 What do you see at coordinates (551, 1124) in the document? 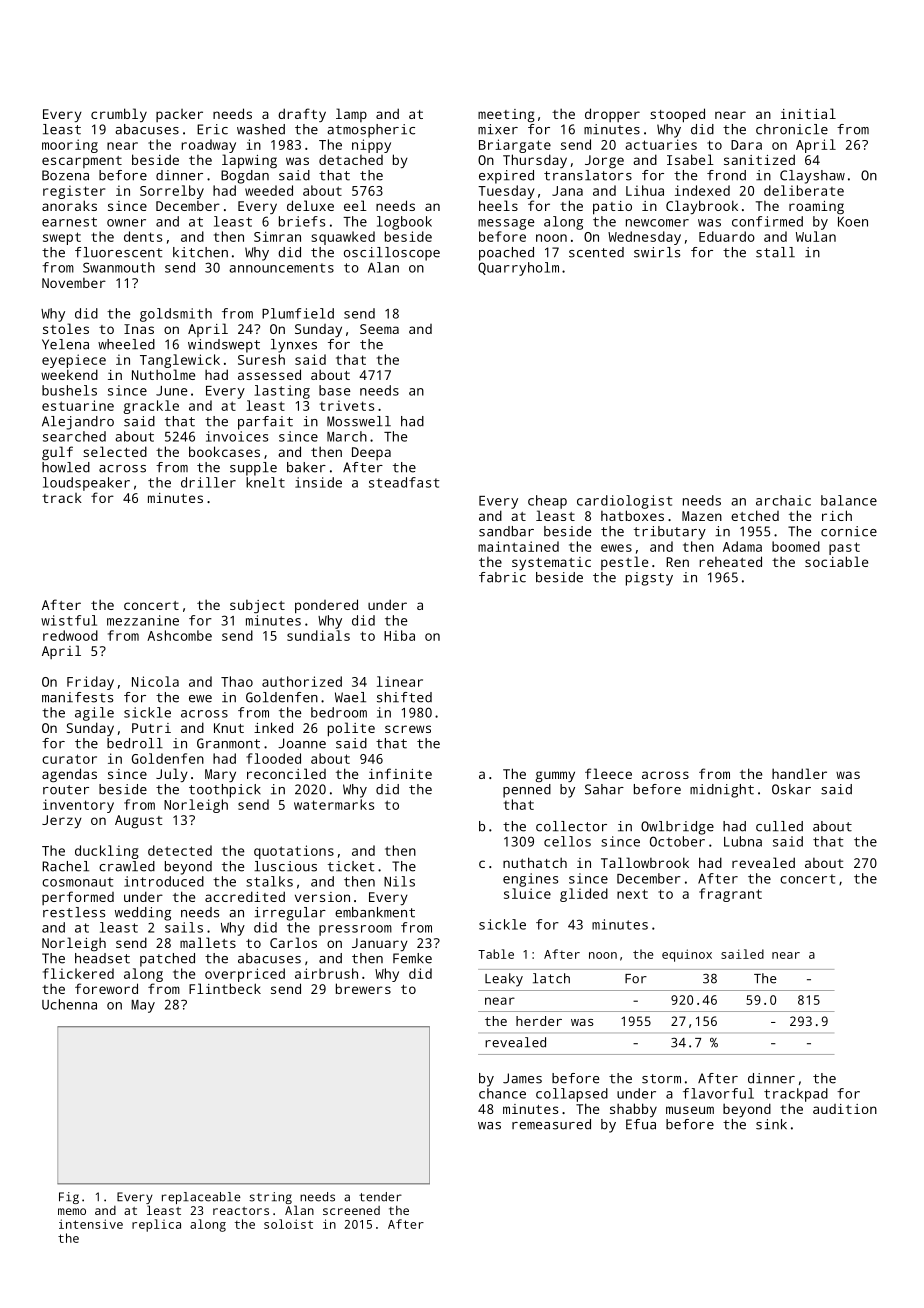
I see `remeasured` at bounding box center [551, 1124].
